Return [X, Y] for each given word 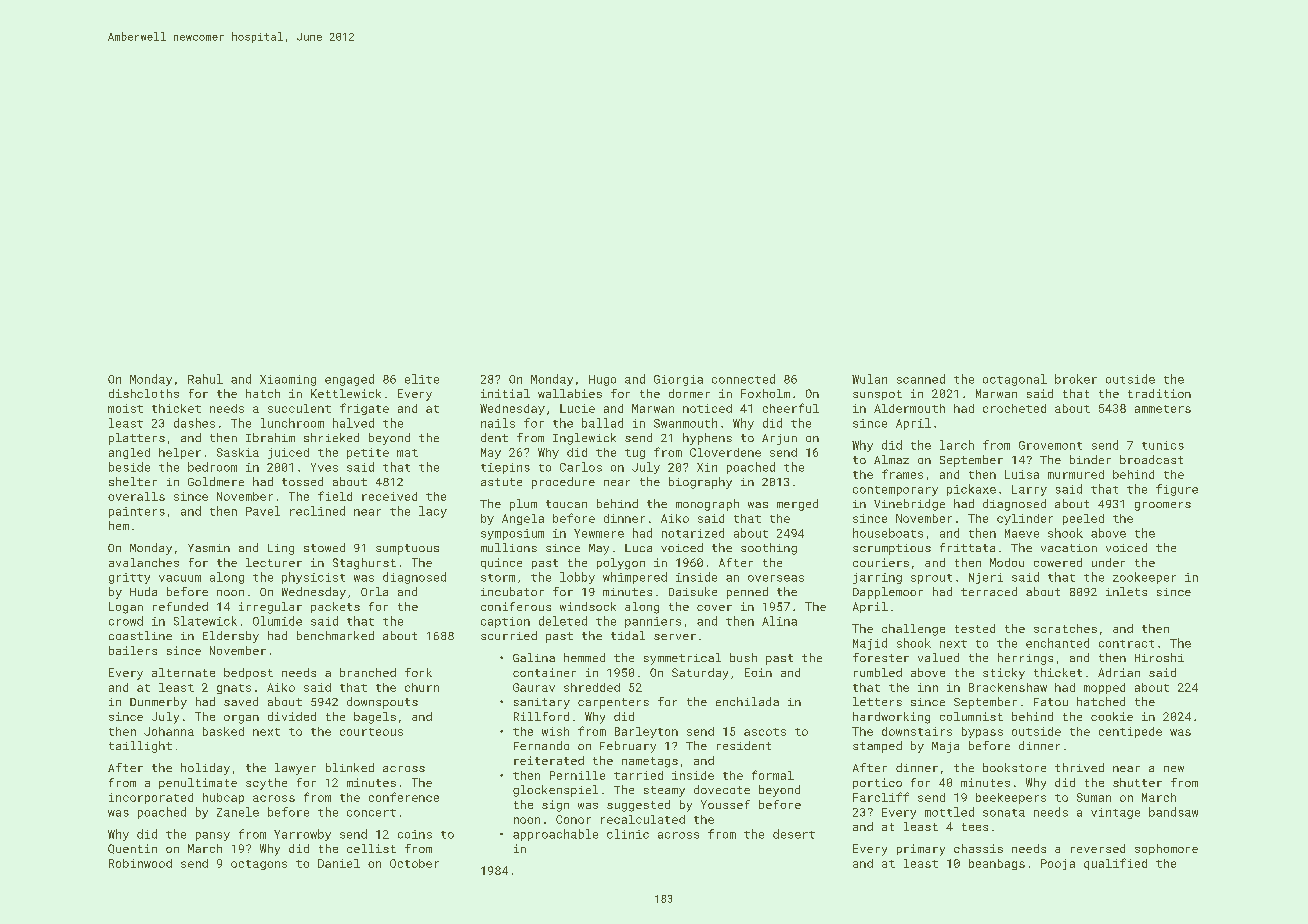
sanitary [542, 703]
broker [1076, 379]
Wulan [869, 379]
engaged [349, 380]
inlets [1126, 591]
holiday [205, 769]
